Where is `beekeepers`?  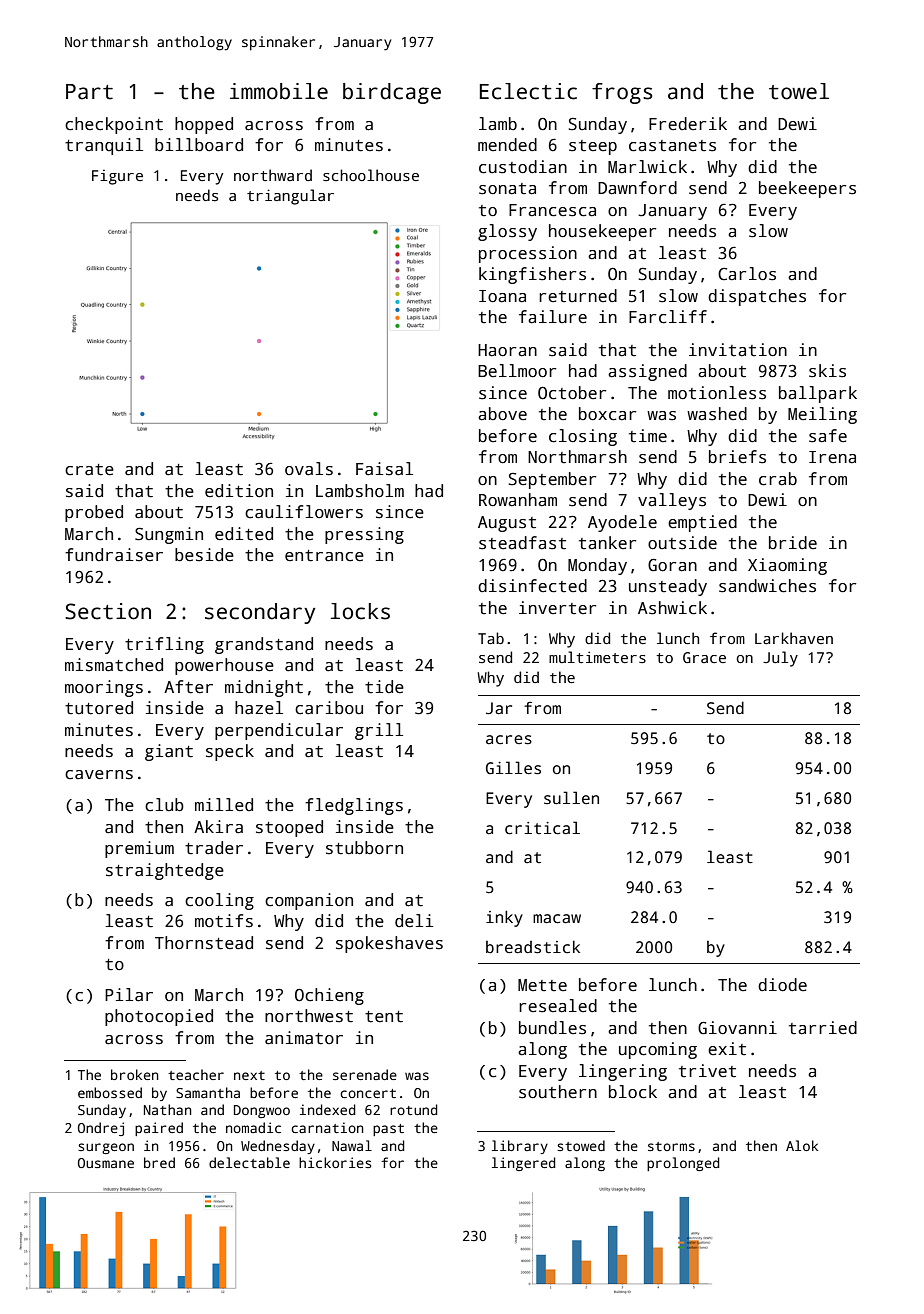 beekeepers is located at coordinates (807, 189).
